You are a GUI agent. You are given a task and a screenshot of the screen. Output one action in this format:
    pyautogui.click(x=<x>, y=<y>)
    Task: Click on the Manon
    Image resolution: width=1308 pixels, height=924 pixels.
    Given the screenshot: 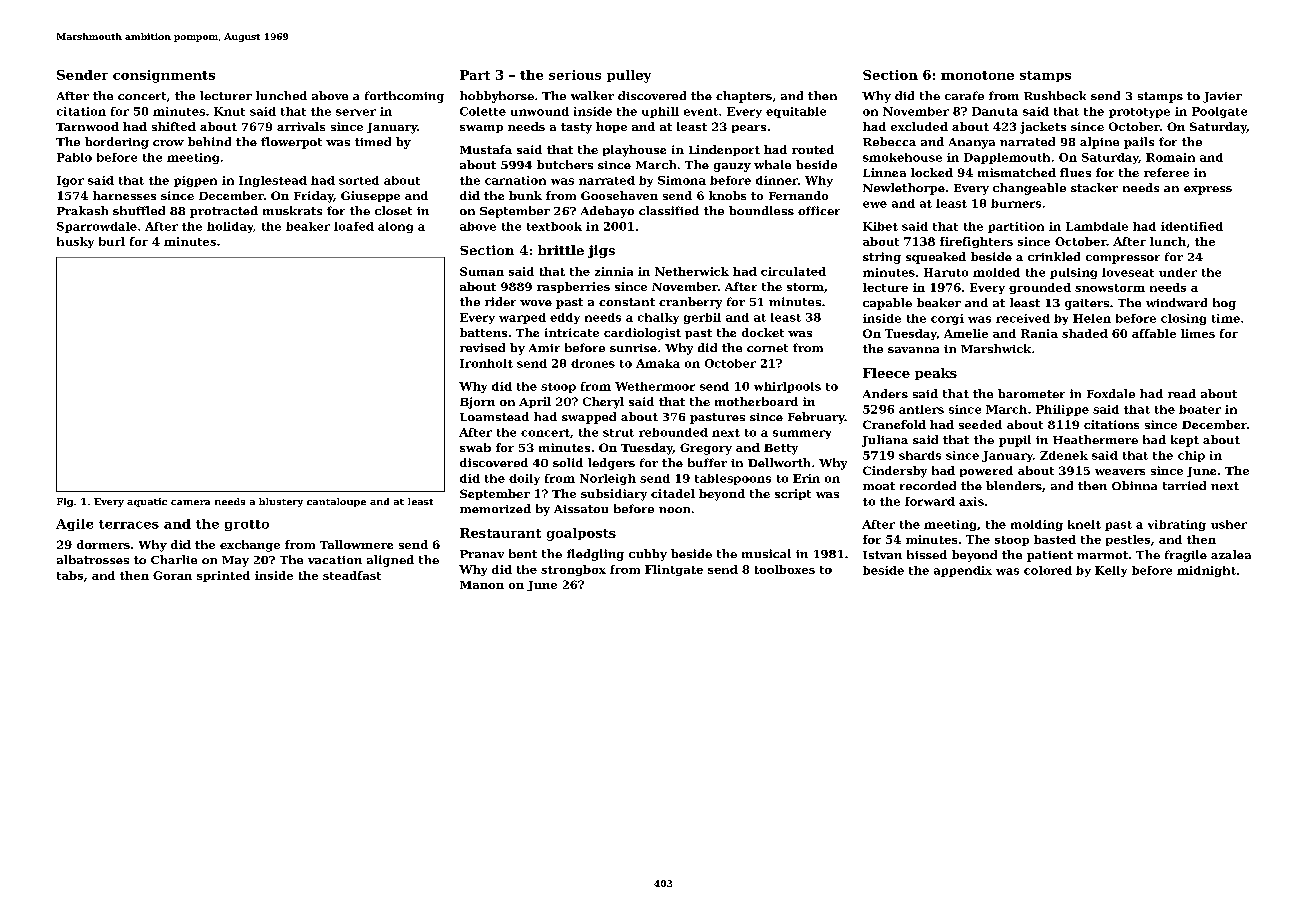 What is the action you would take?
    pyautogui.click(x=482, y=585)
